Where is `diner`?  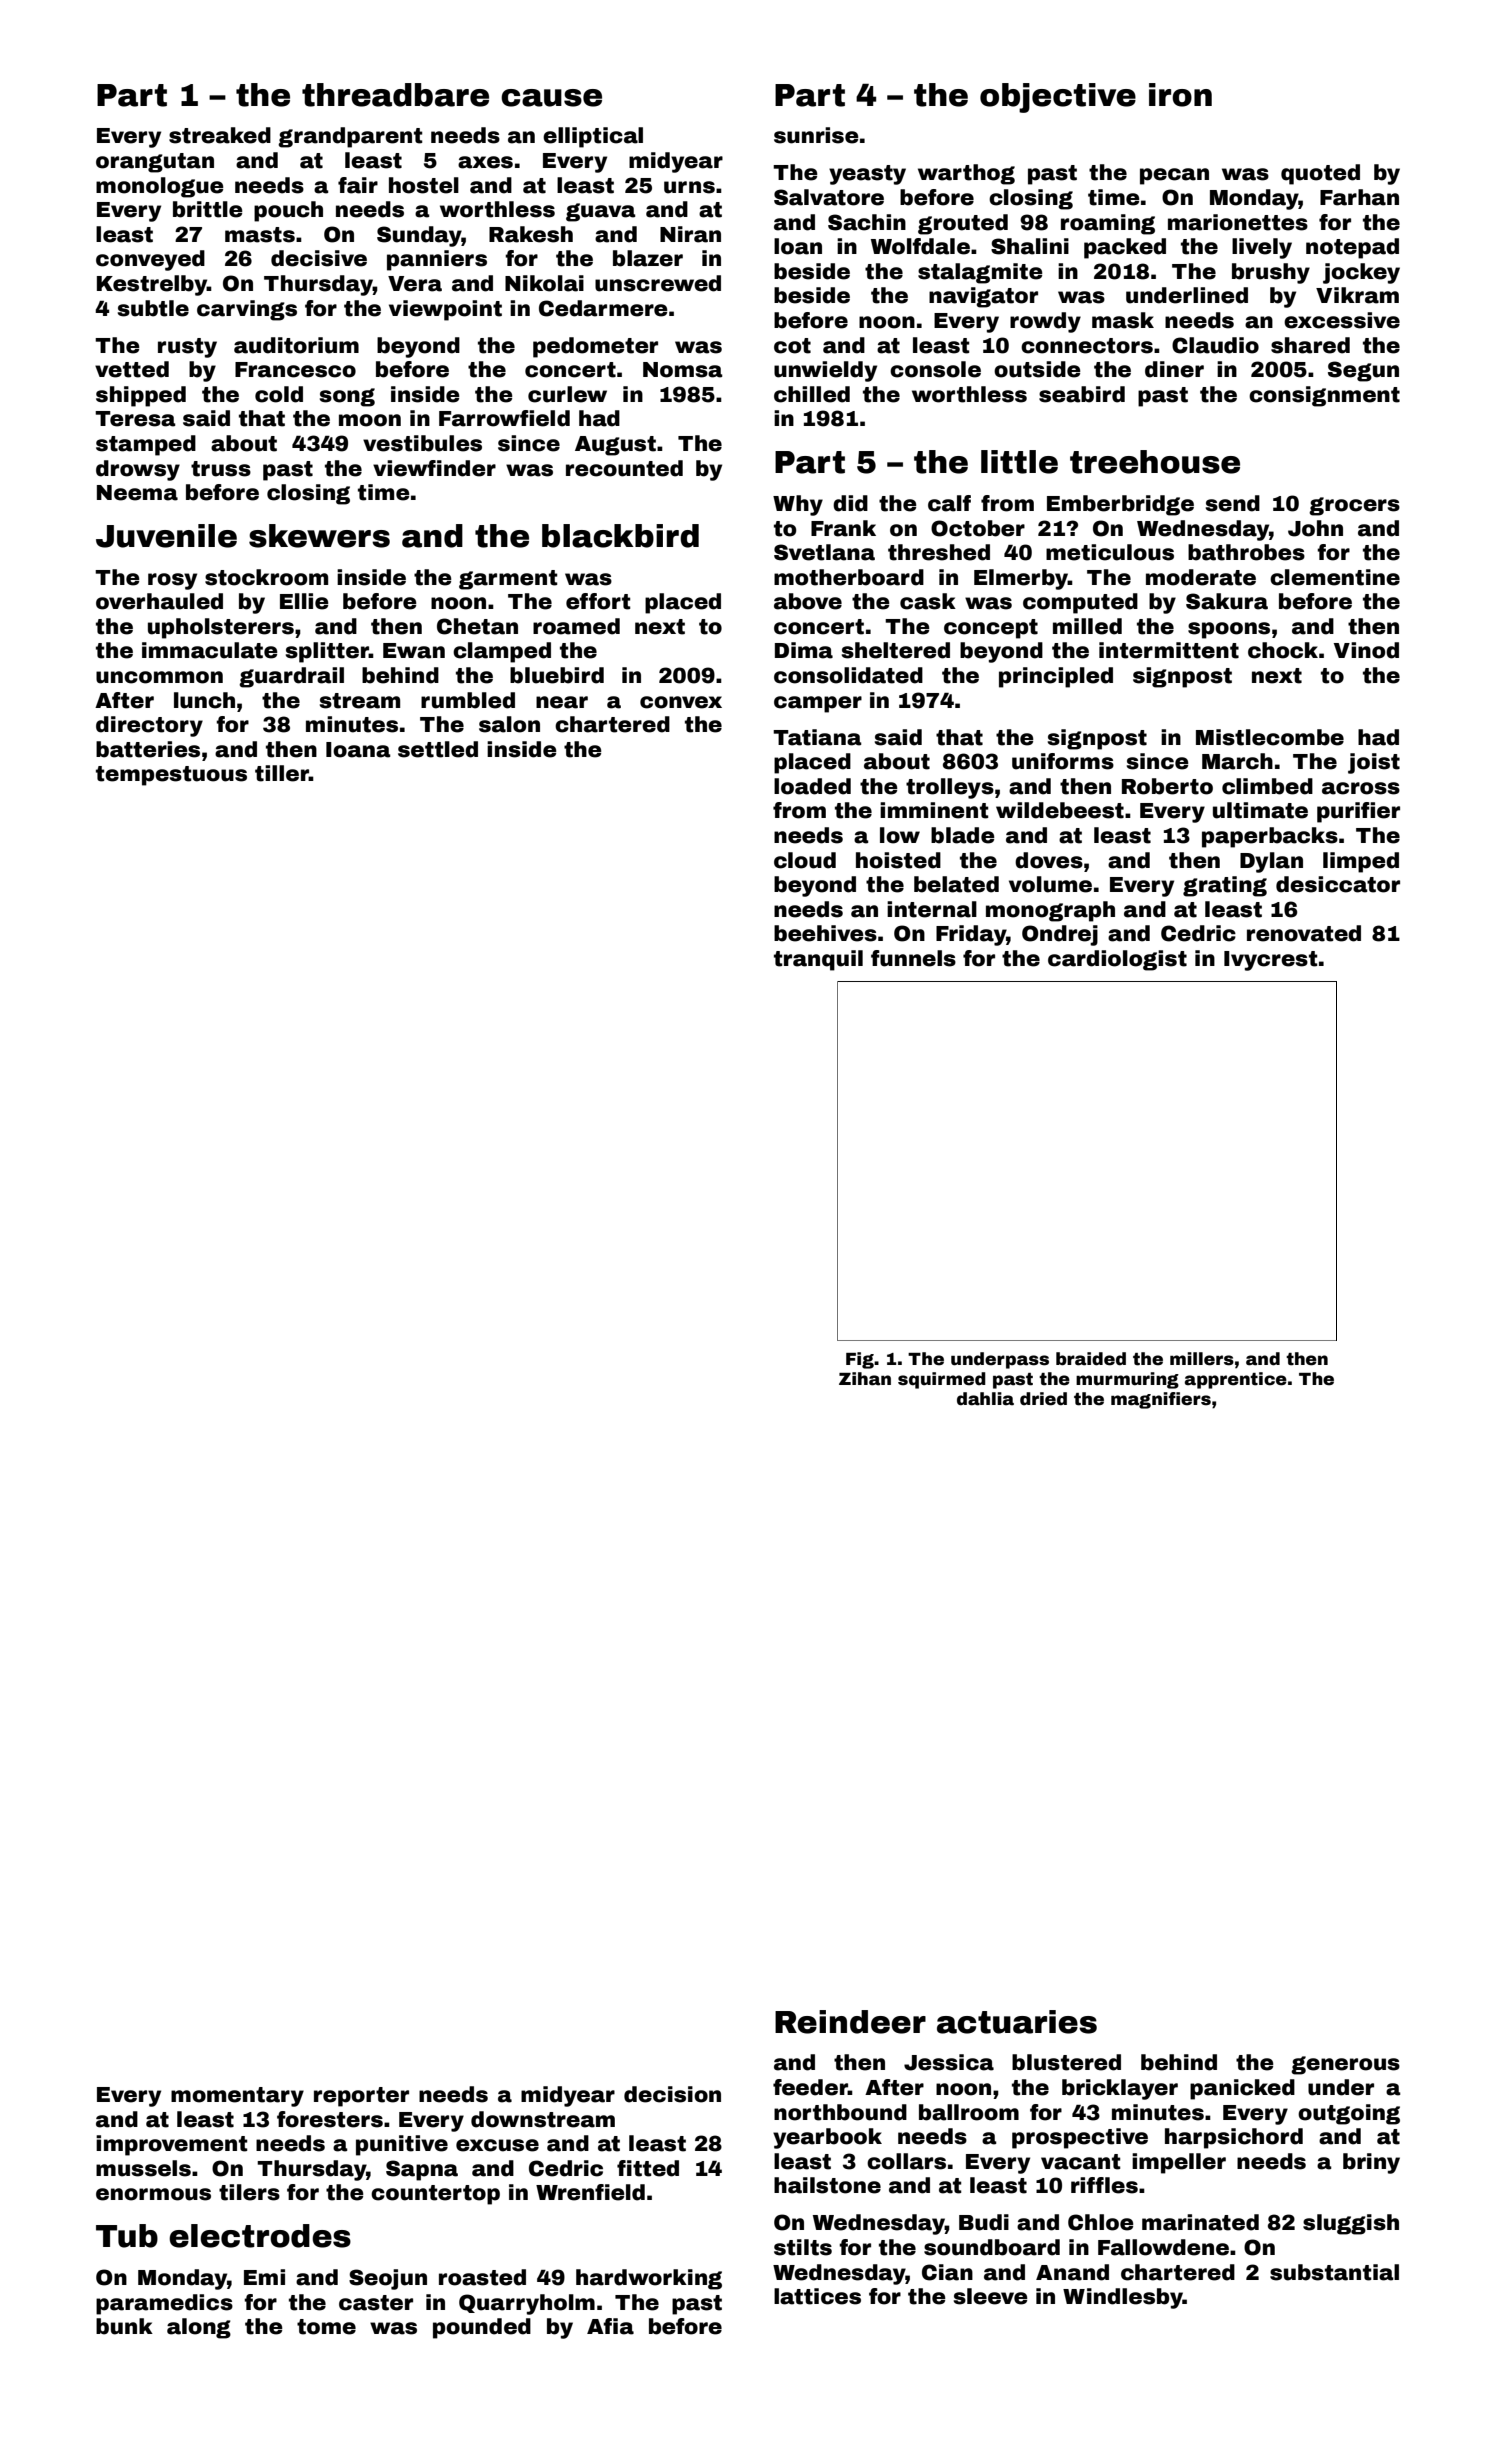 diner is located at coordinates (1174, 369).
